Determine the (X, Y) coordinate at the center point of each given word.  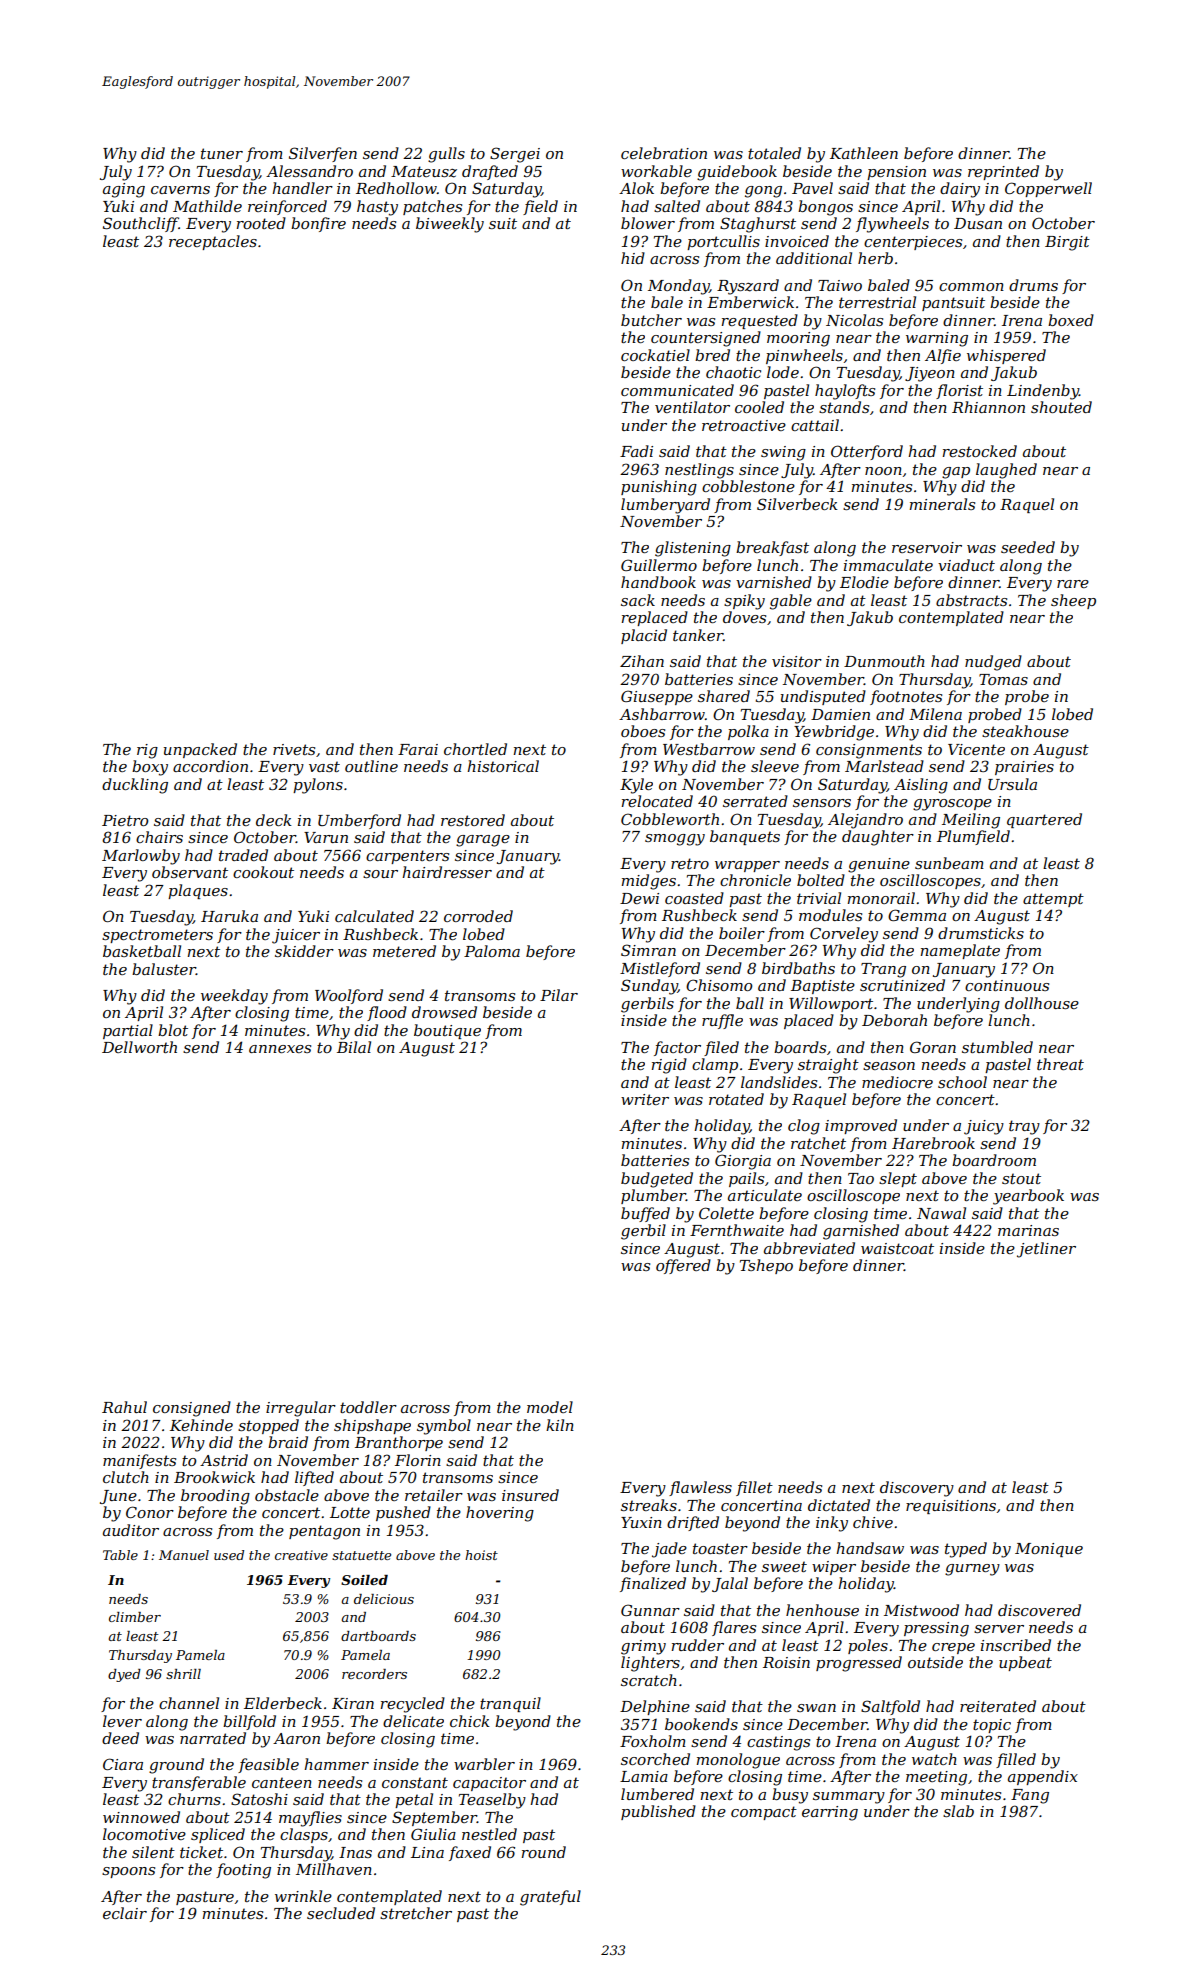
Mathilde (207, 206)
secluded (341, 1913)
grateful (550, 1898)
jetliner (1046, 1250)
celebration (664, 153)
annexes (280, 1049)
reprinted (1003, 172)
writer (645, 1099)
